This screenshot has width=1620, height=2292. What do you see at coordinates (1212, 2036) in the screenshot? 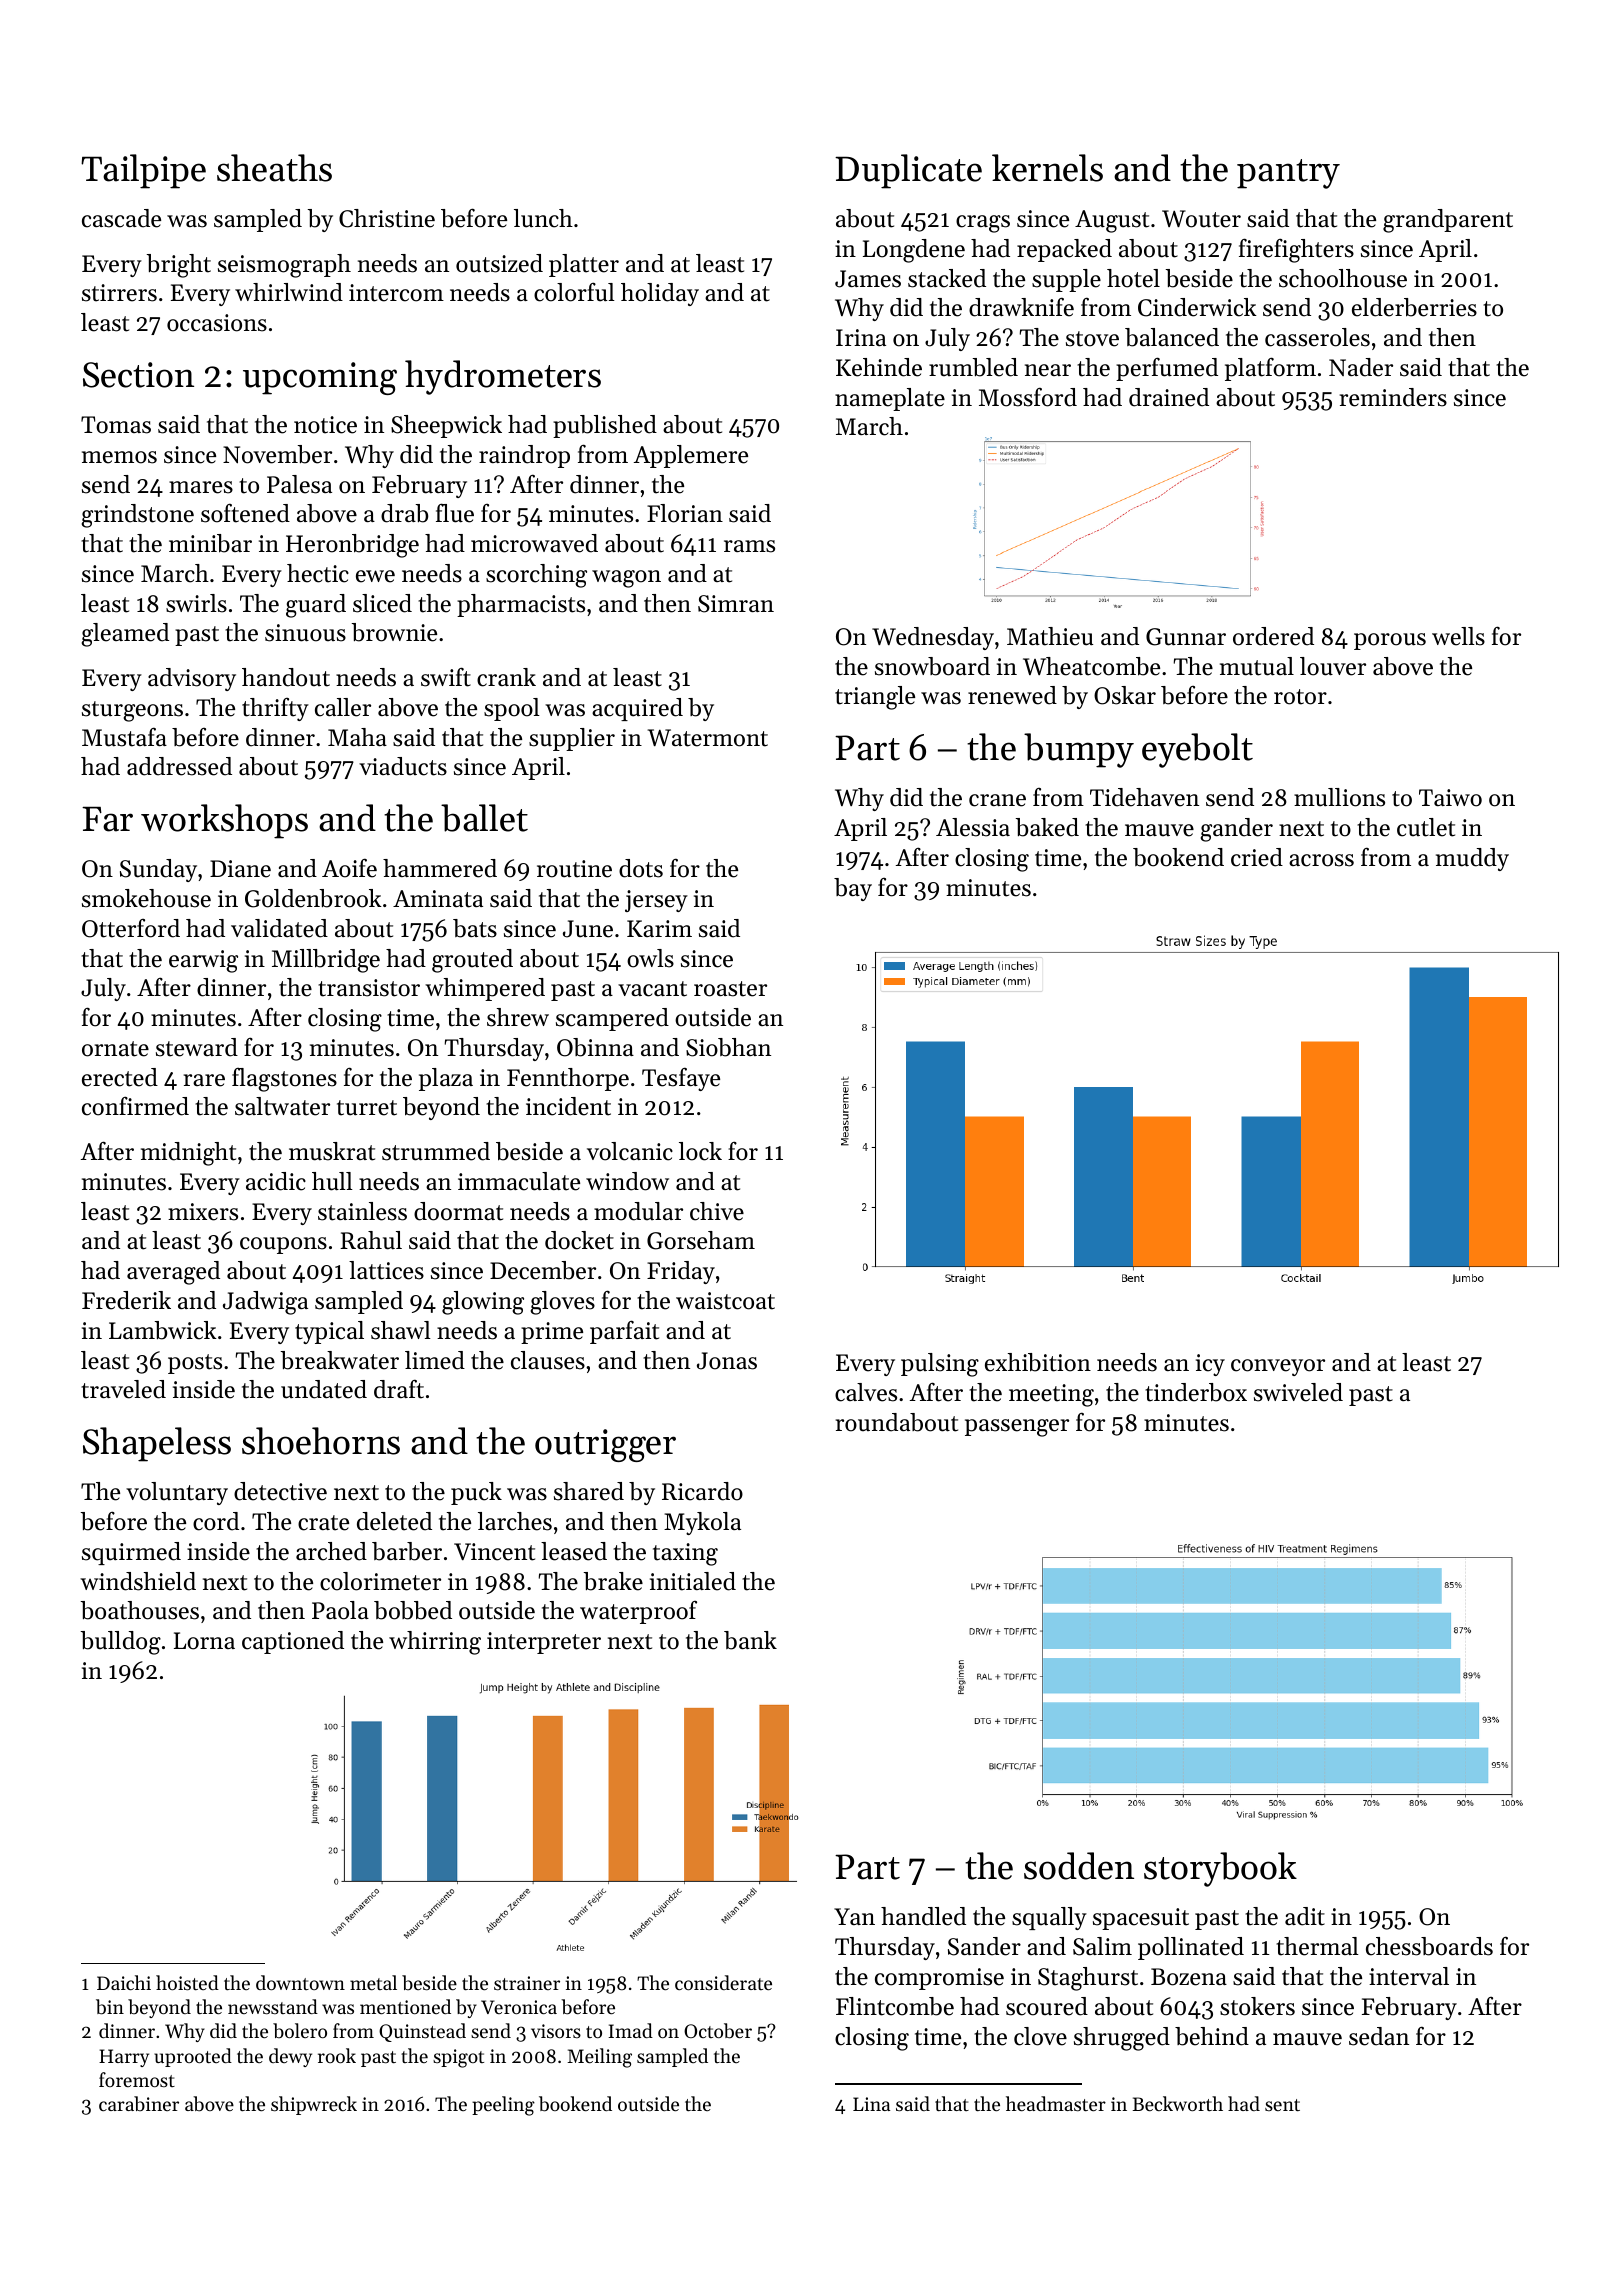
I see `behind` at bounding box center [1212, 2036].
